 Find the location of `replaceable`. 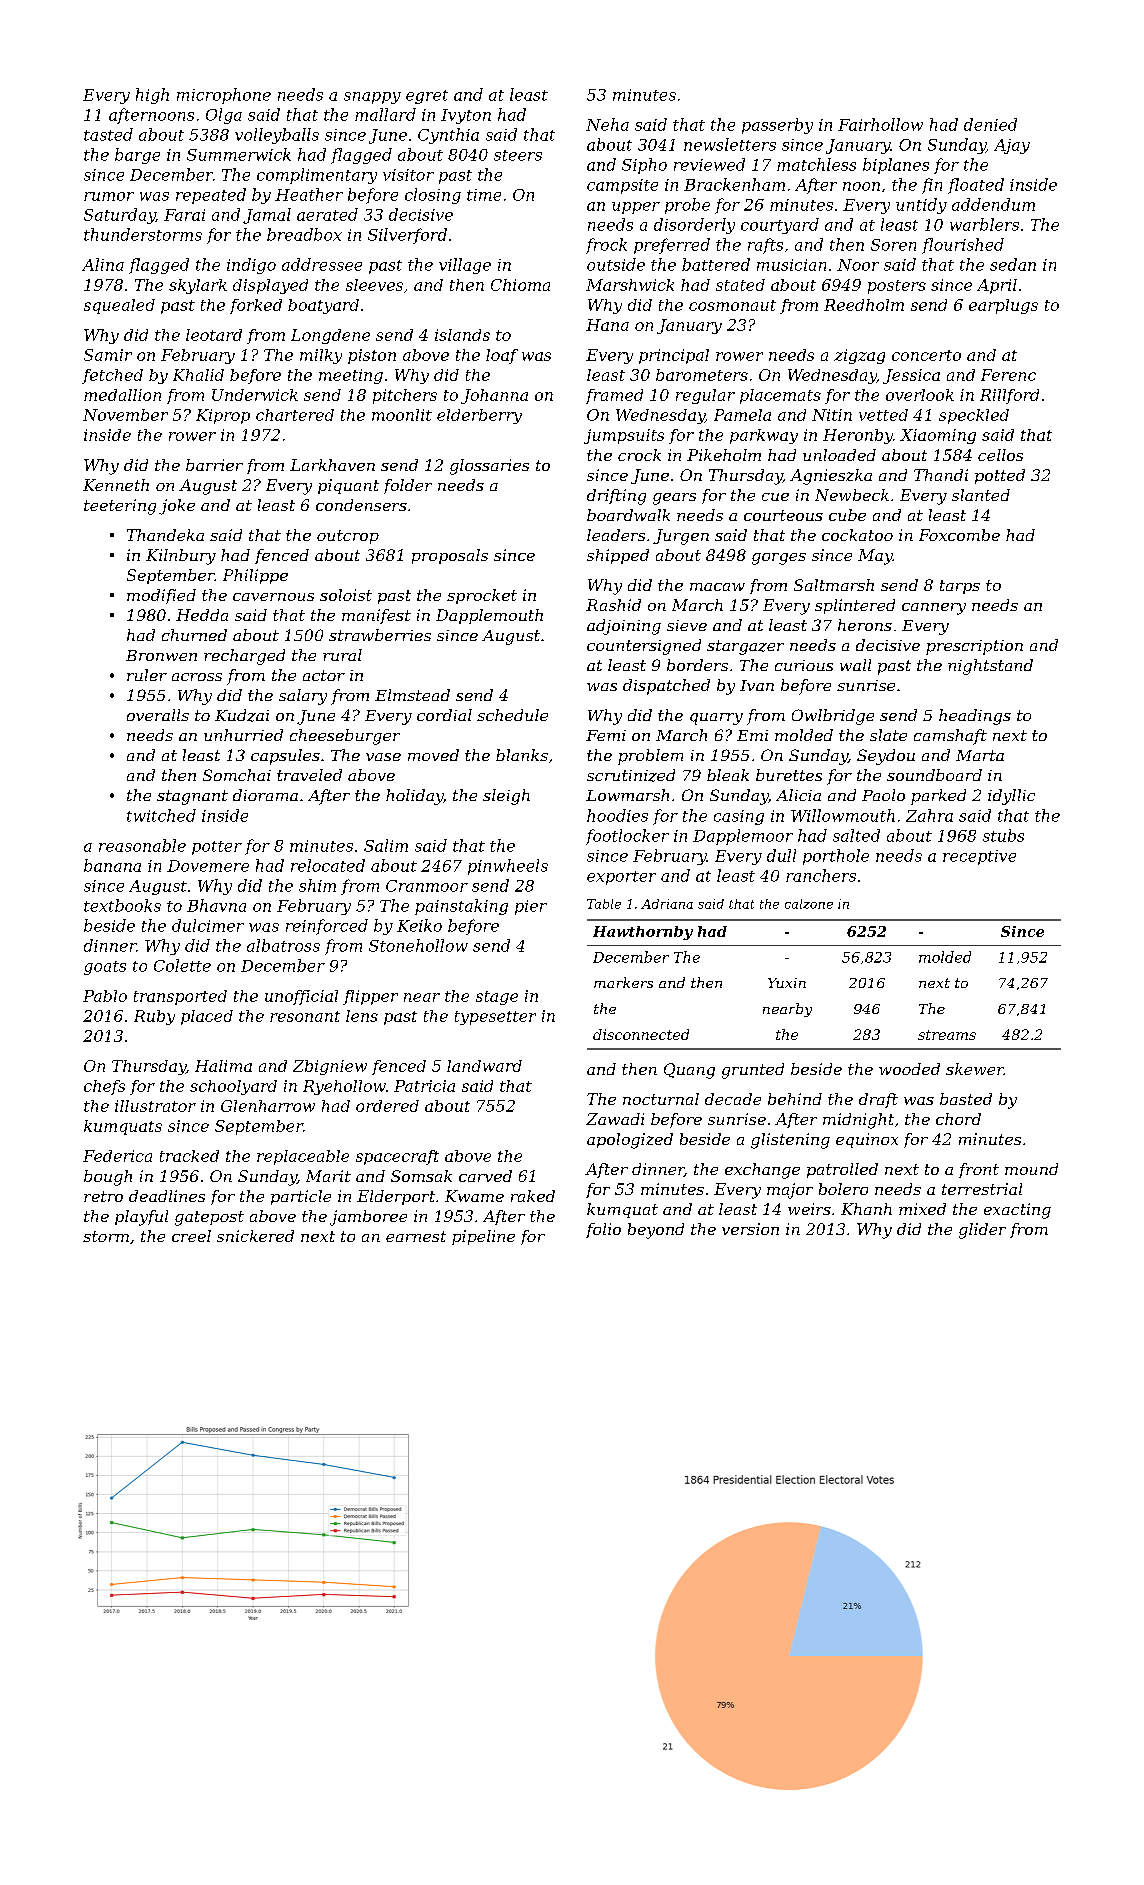

replaceable is located at coordinates (303, 1157).
